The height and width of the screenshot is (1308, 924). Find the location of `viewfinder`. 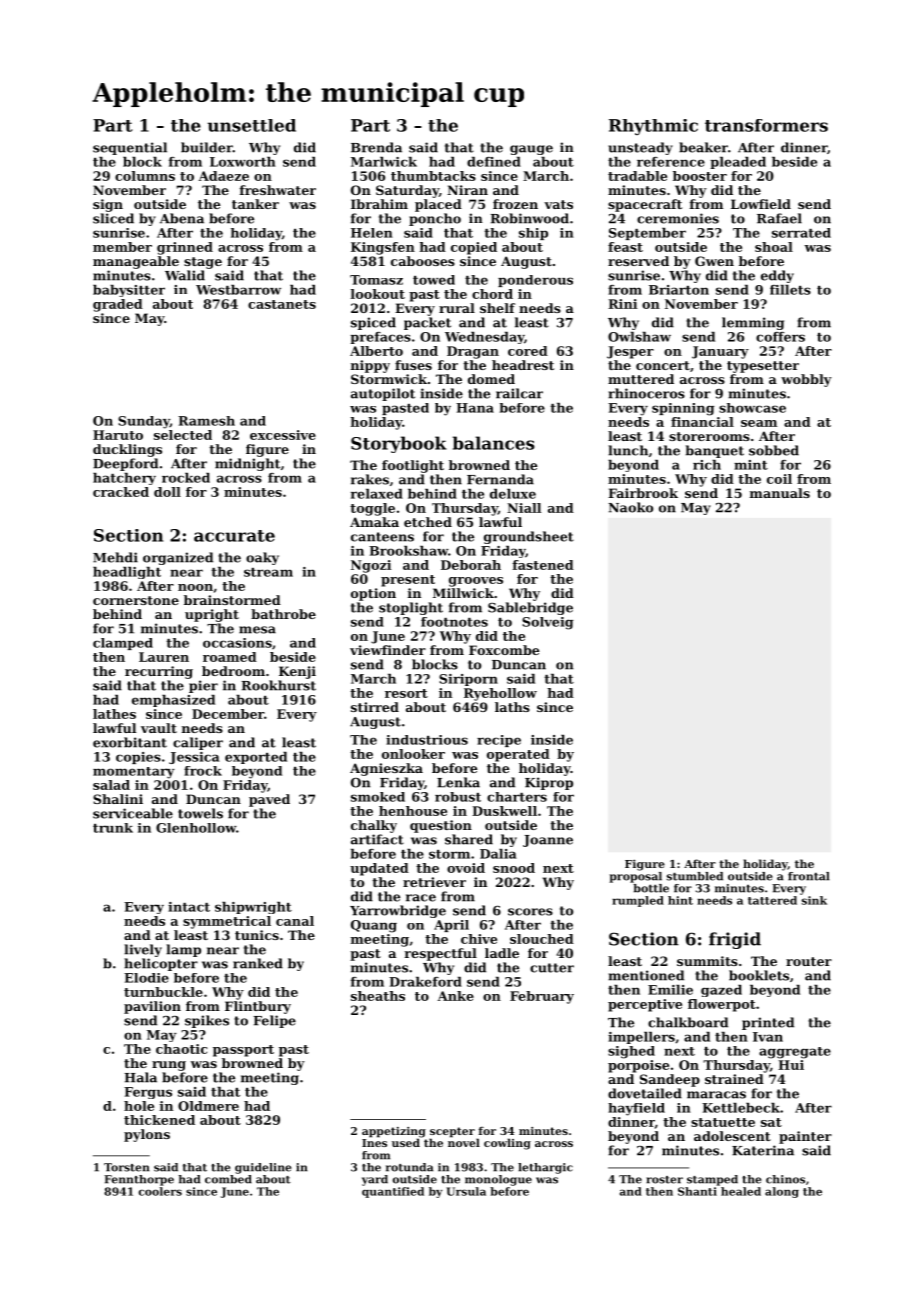

viewfinder is located at coordinates (388, 650).
